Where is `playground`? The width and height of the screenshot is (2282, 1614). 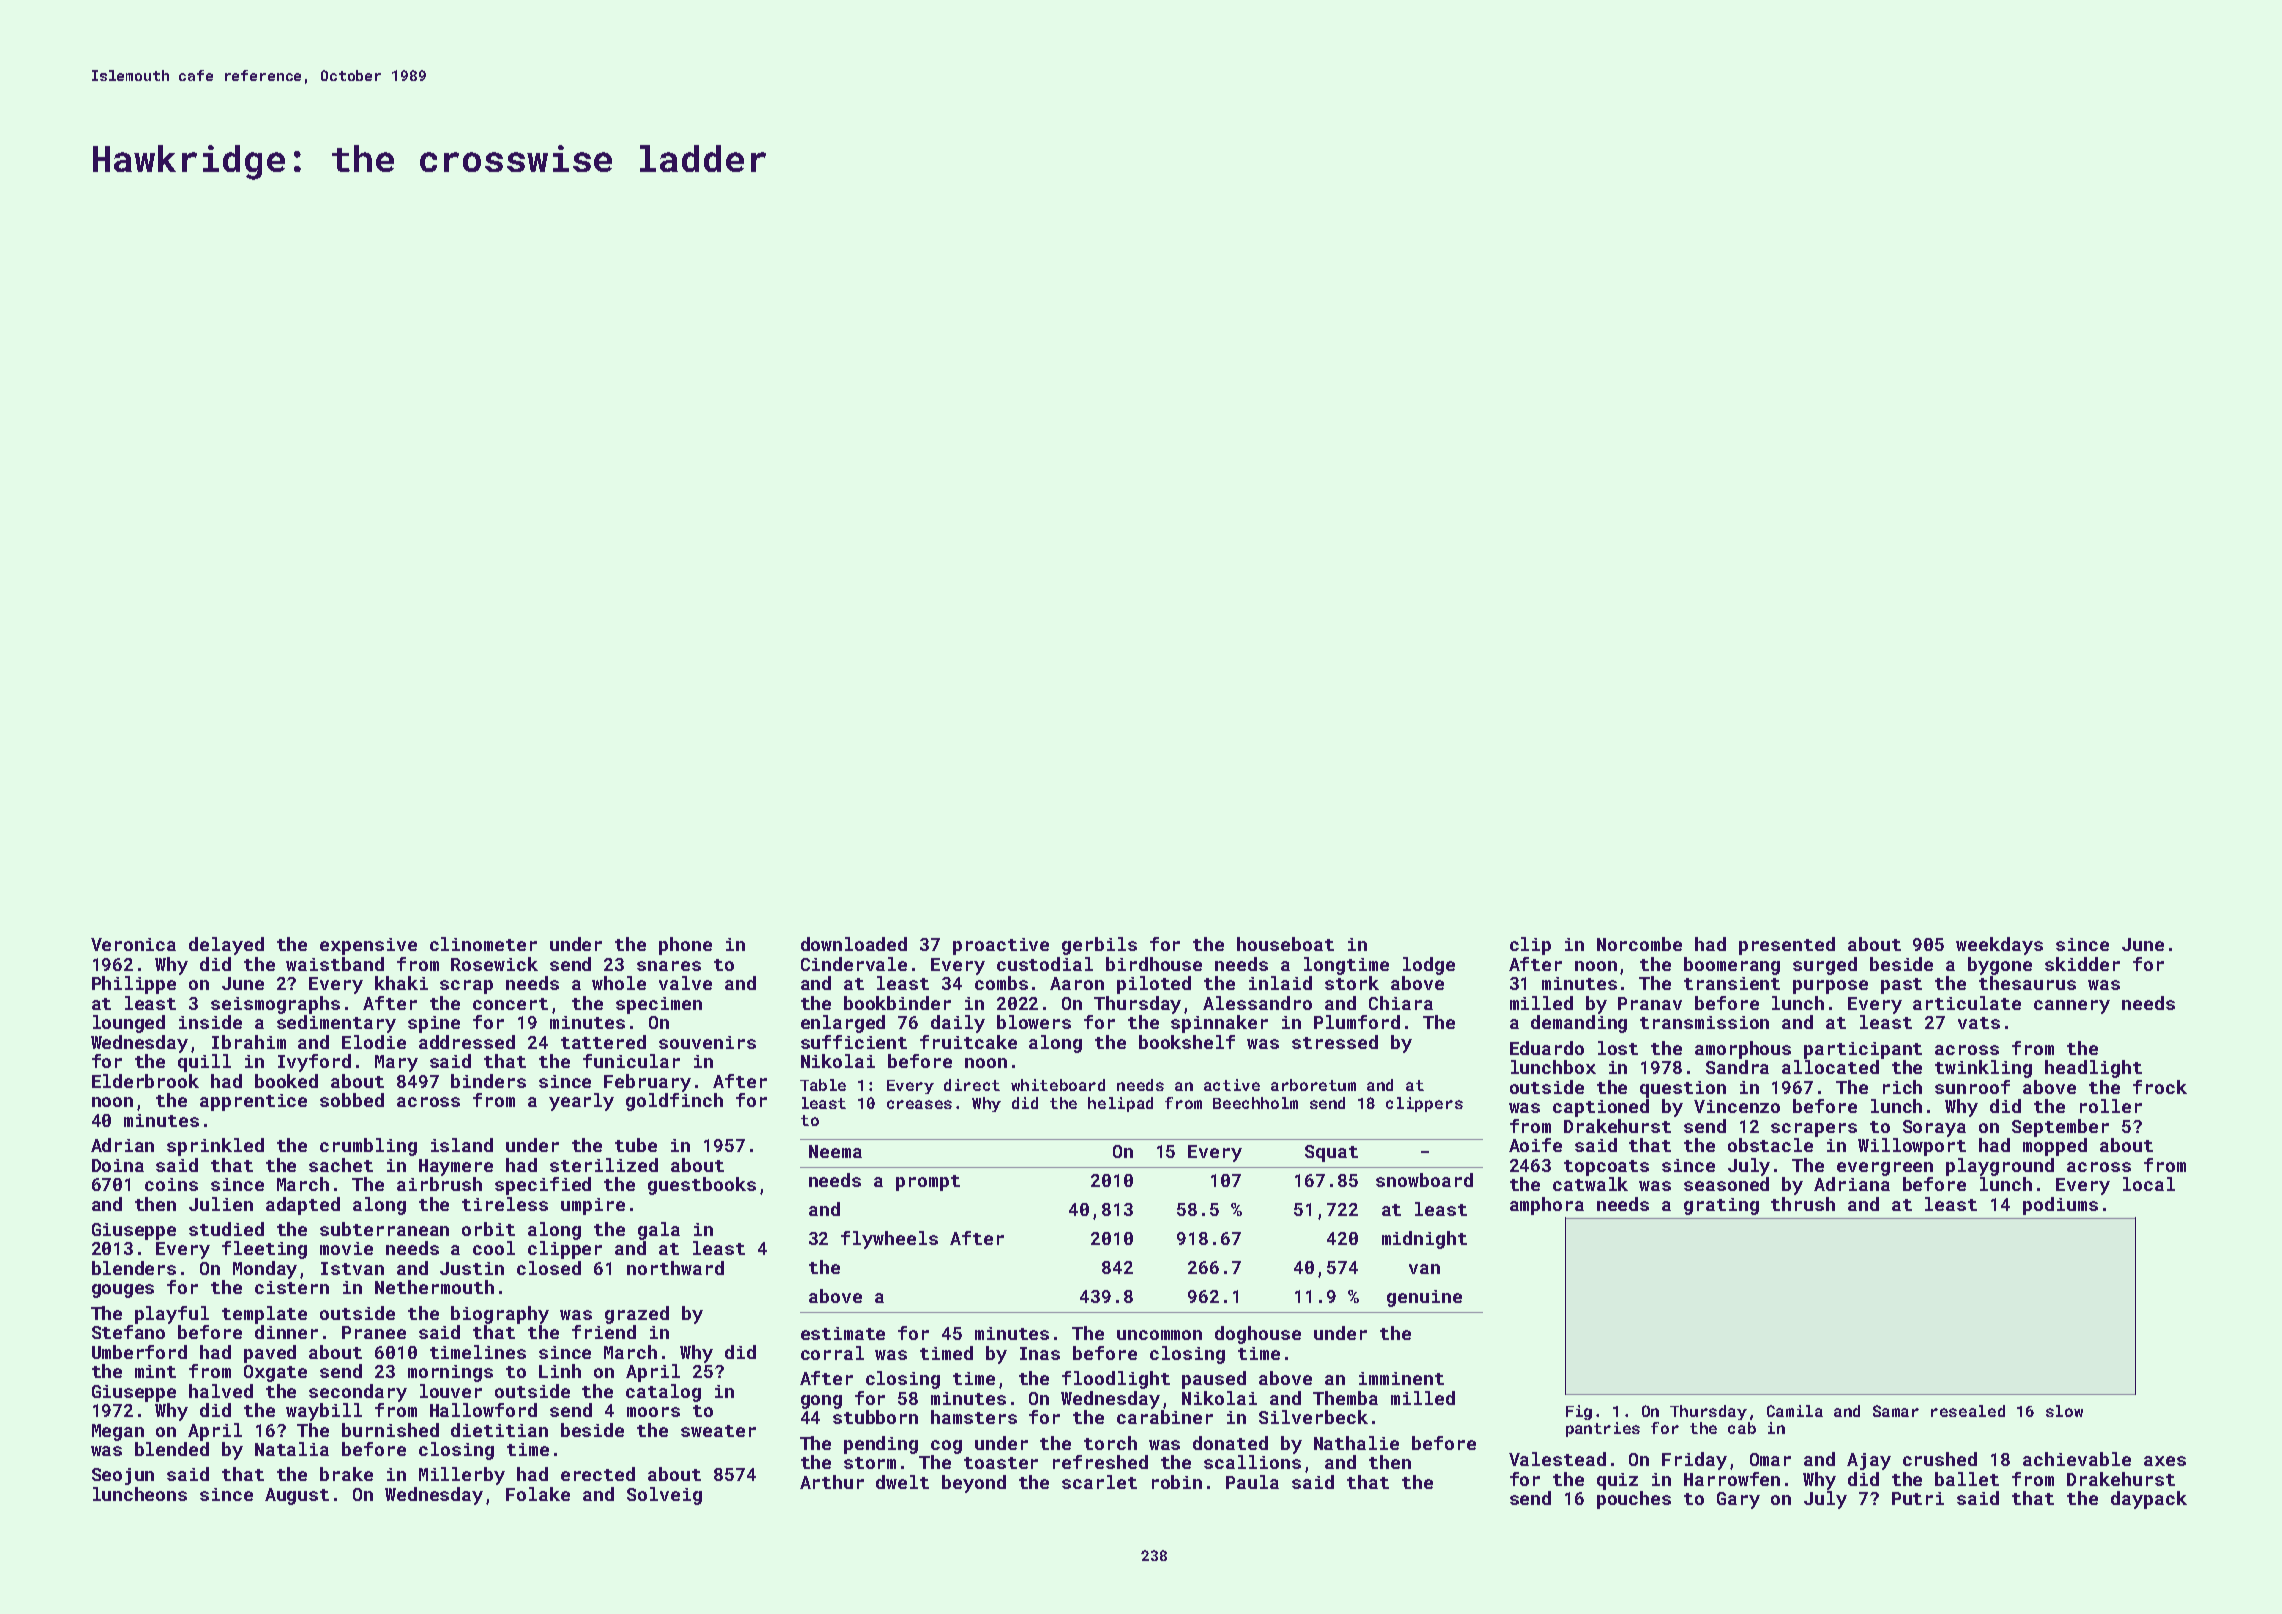
playground is located at coordinates (2000, 1167).
